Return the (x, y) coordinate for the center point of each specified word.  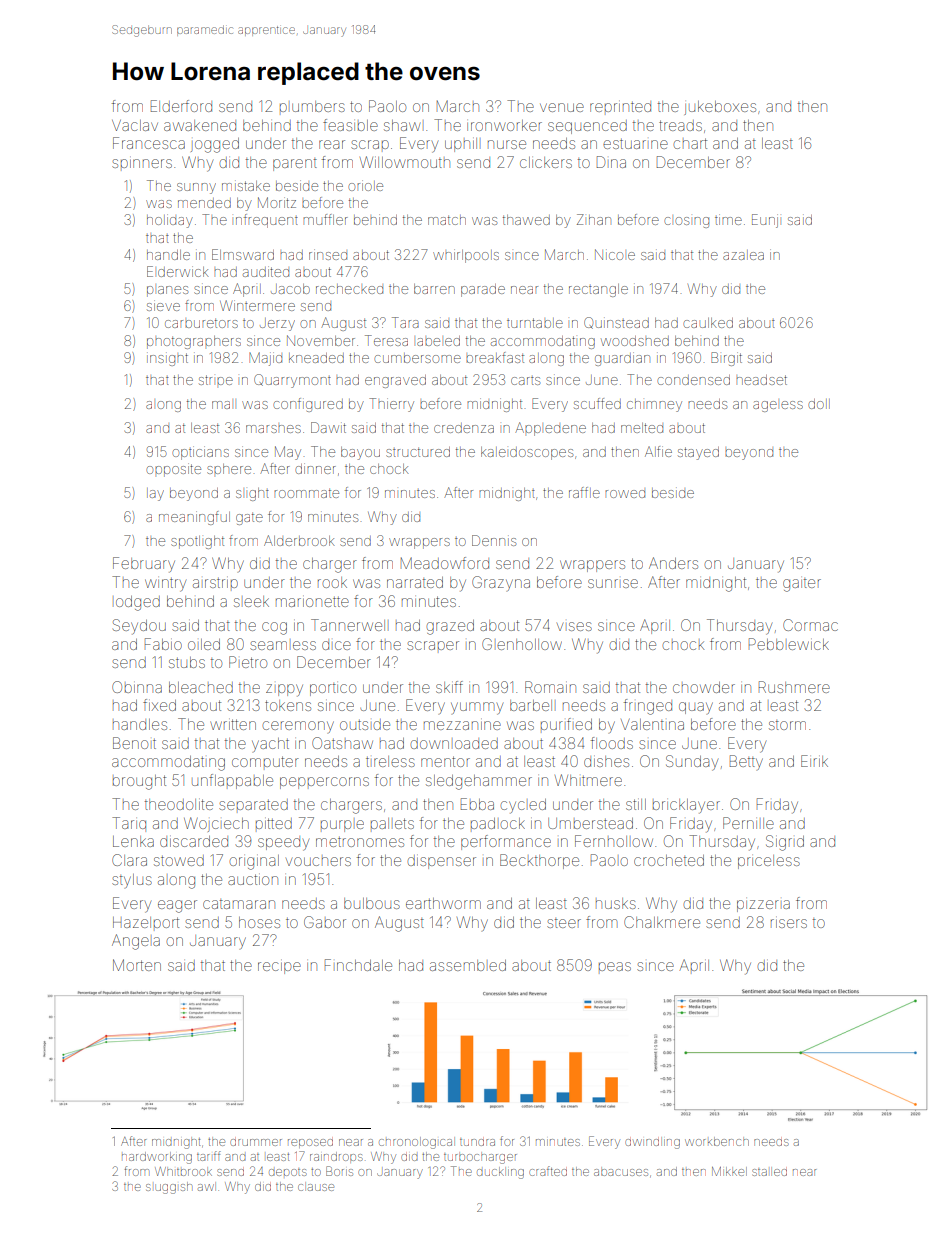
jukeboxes (720, 108)
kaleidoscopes (527, 453)
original (254, 862)
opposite (173, 470)
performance (506, 842)
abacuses (621, 1172)
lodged (138, 603)
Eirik (814, 761)
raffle (584, 492)
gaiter (802, 585)
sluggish (169, 1188)
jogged (215, 145)
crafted (548, 1171)
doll (819, 404)
